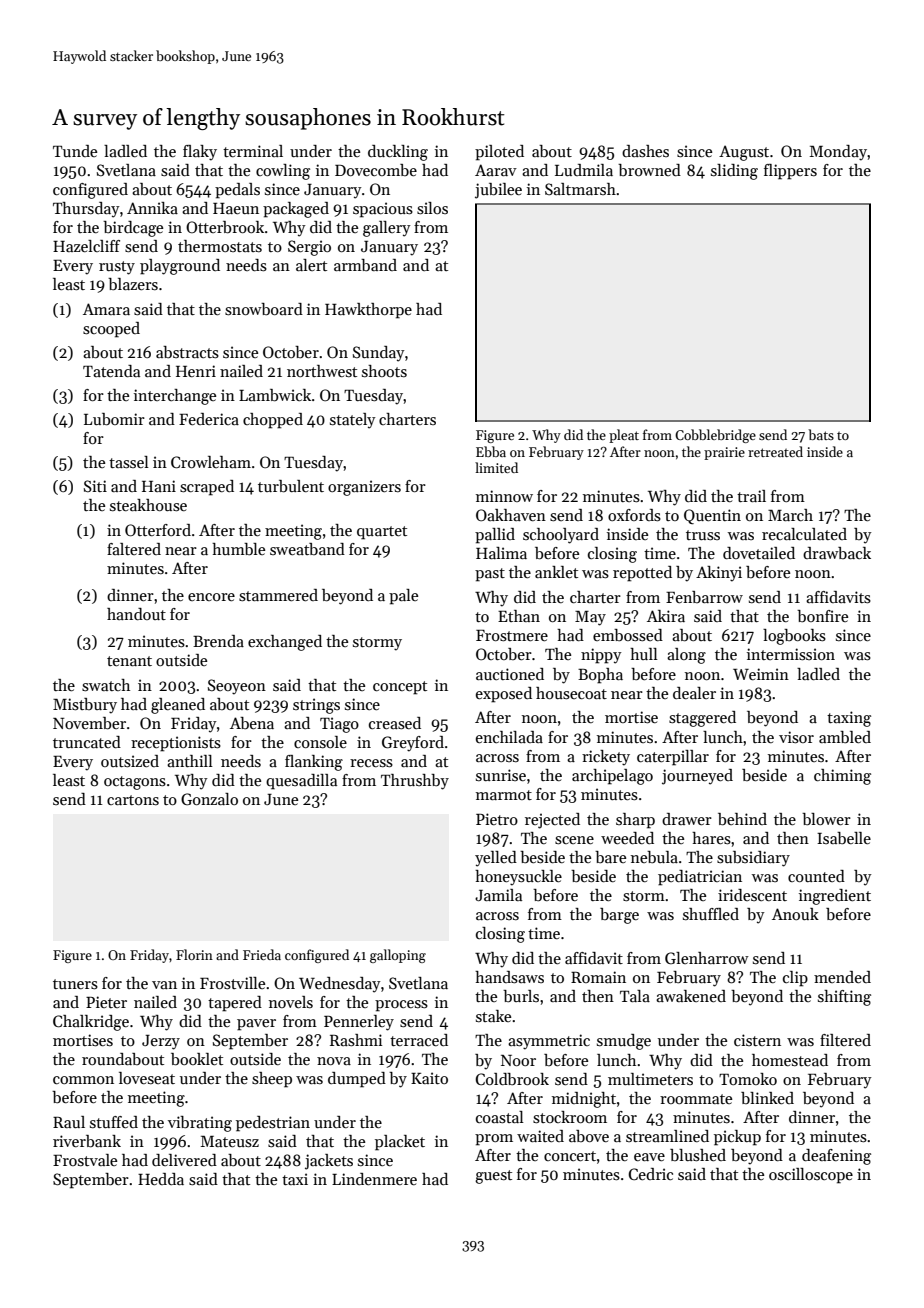 Image resolution: width=924 pixels, height=1308 pixels. I want to click on nebula, so click(654, 857).
